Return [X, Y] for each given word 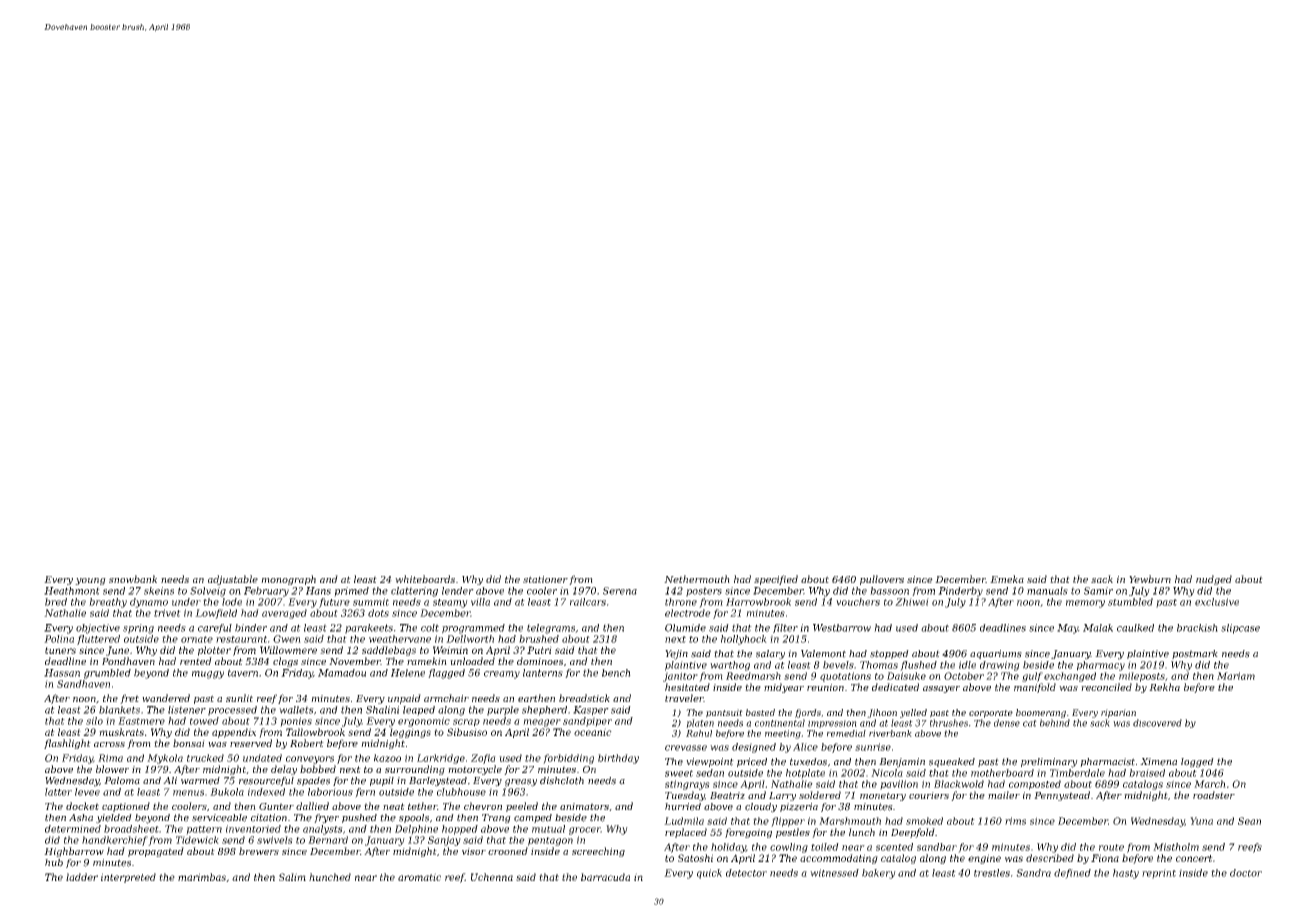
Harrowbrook [758, 602]
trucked [205, 758]
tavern [243, 673]
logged [1197, 763]
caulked [1135, 628]
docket [82, 806]
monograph [288, 580]
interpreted [128, 878]
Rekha [1164, 687]
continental [780, 723]
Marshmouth [850, 821]
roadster [1214, 795]
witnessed [834, 873]
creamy [502, 675]
